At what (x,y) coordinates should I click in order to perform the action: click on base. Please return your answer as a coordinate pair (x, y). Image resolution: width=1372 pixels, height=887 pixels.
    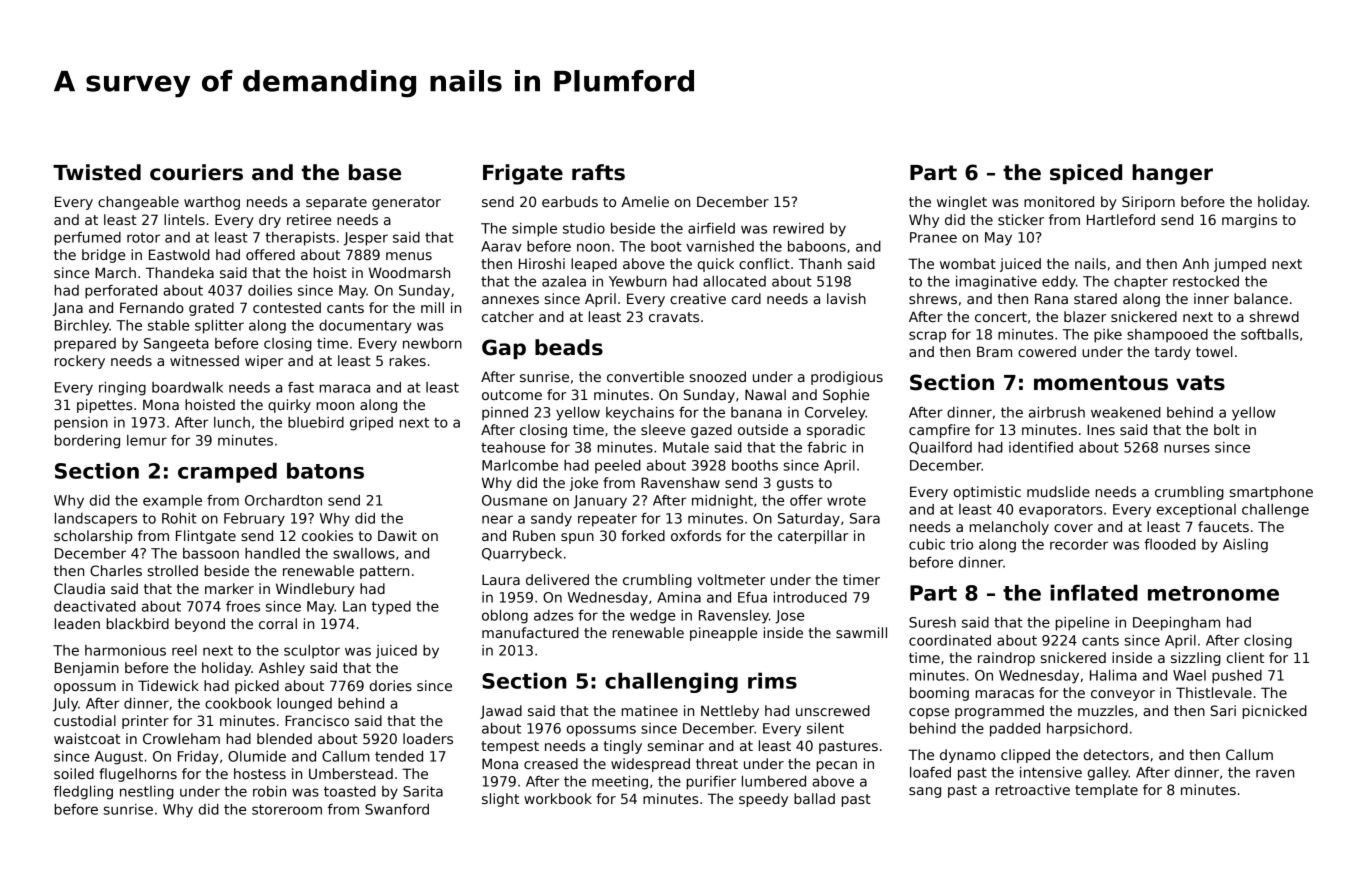
    Looking at the image, I should click on (375, 172).
